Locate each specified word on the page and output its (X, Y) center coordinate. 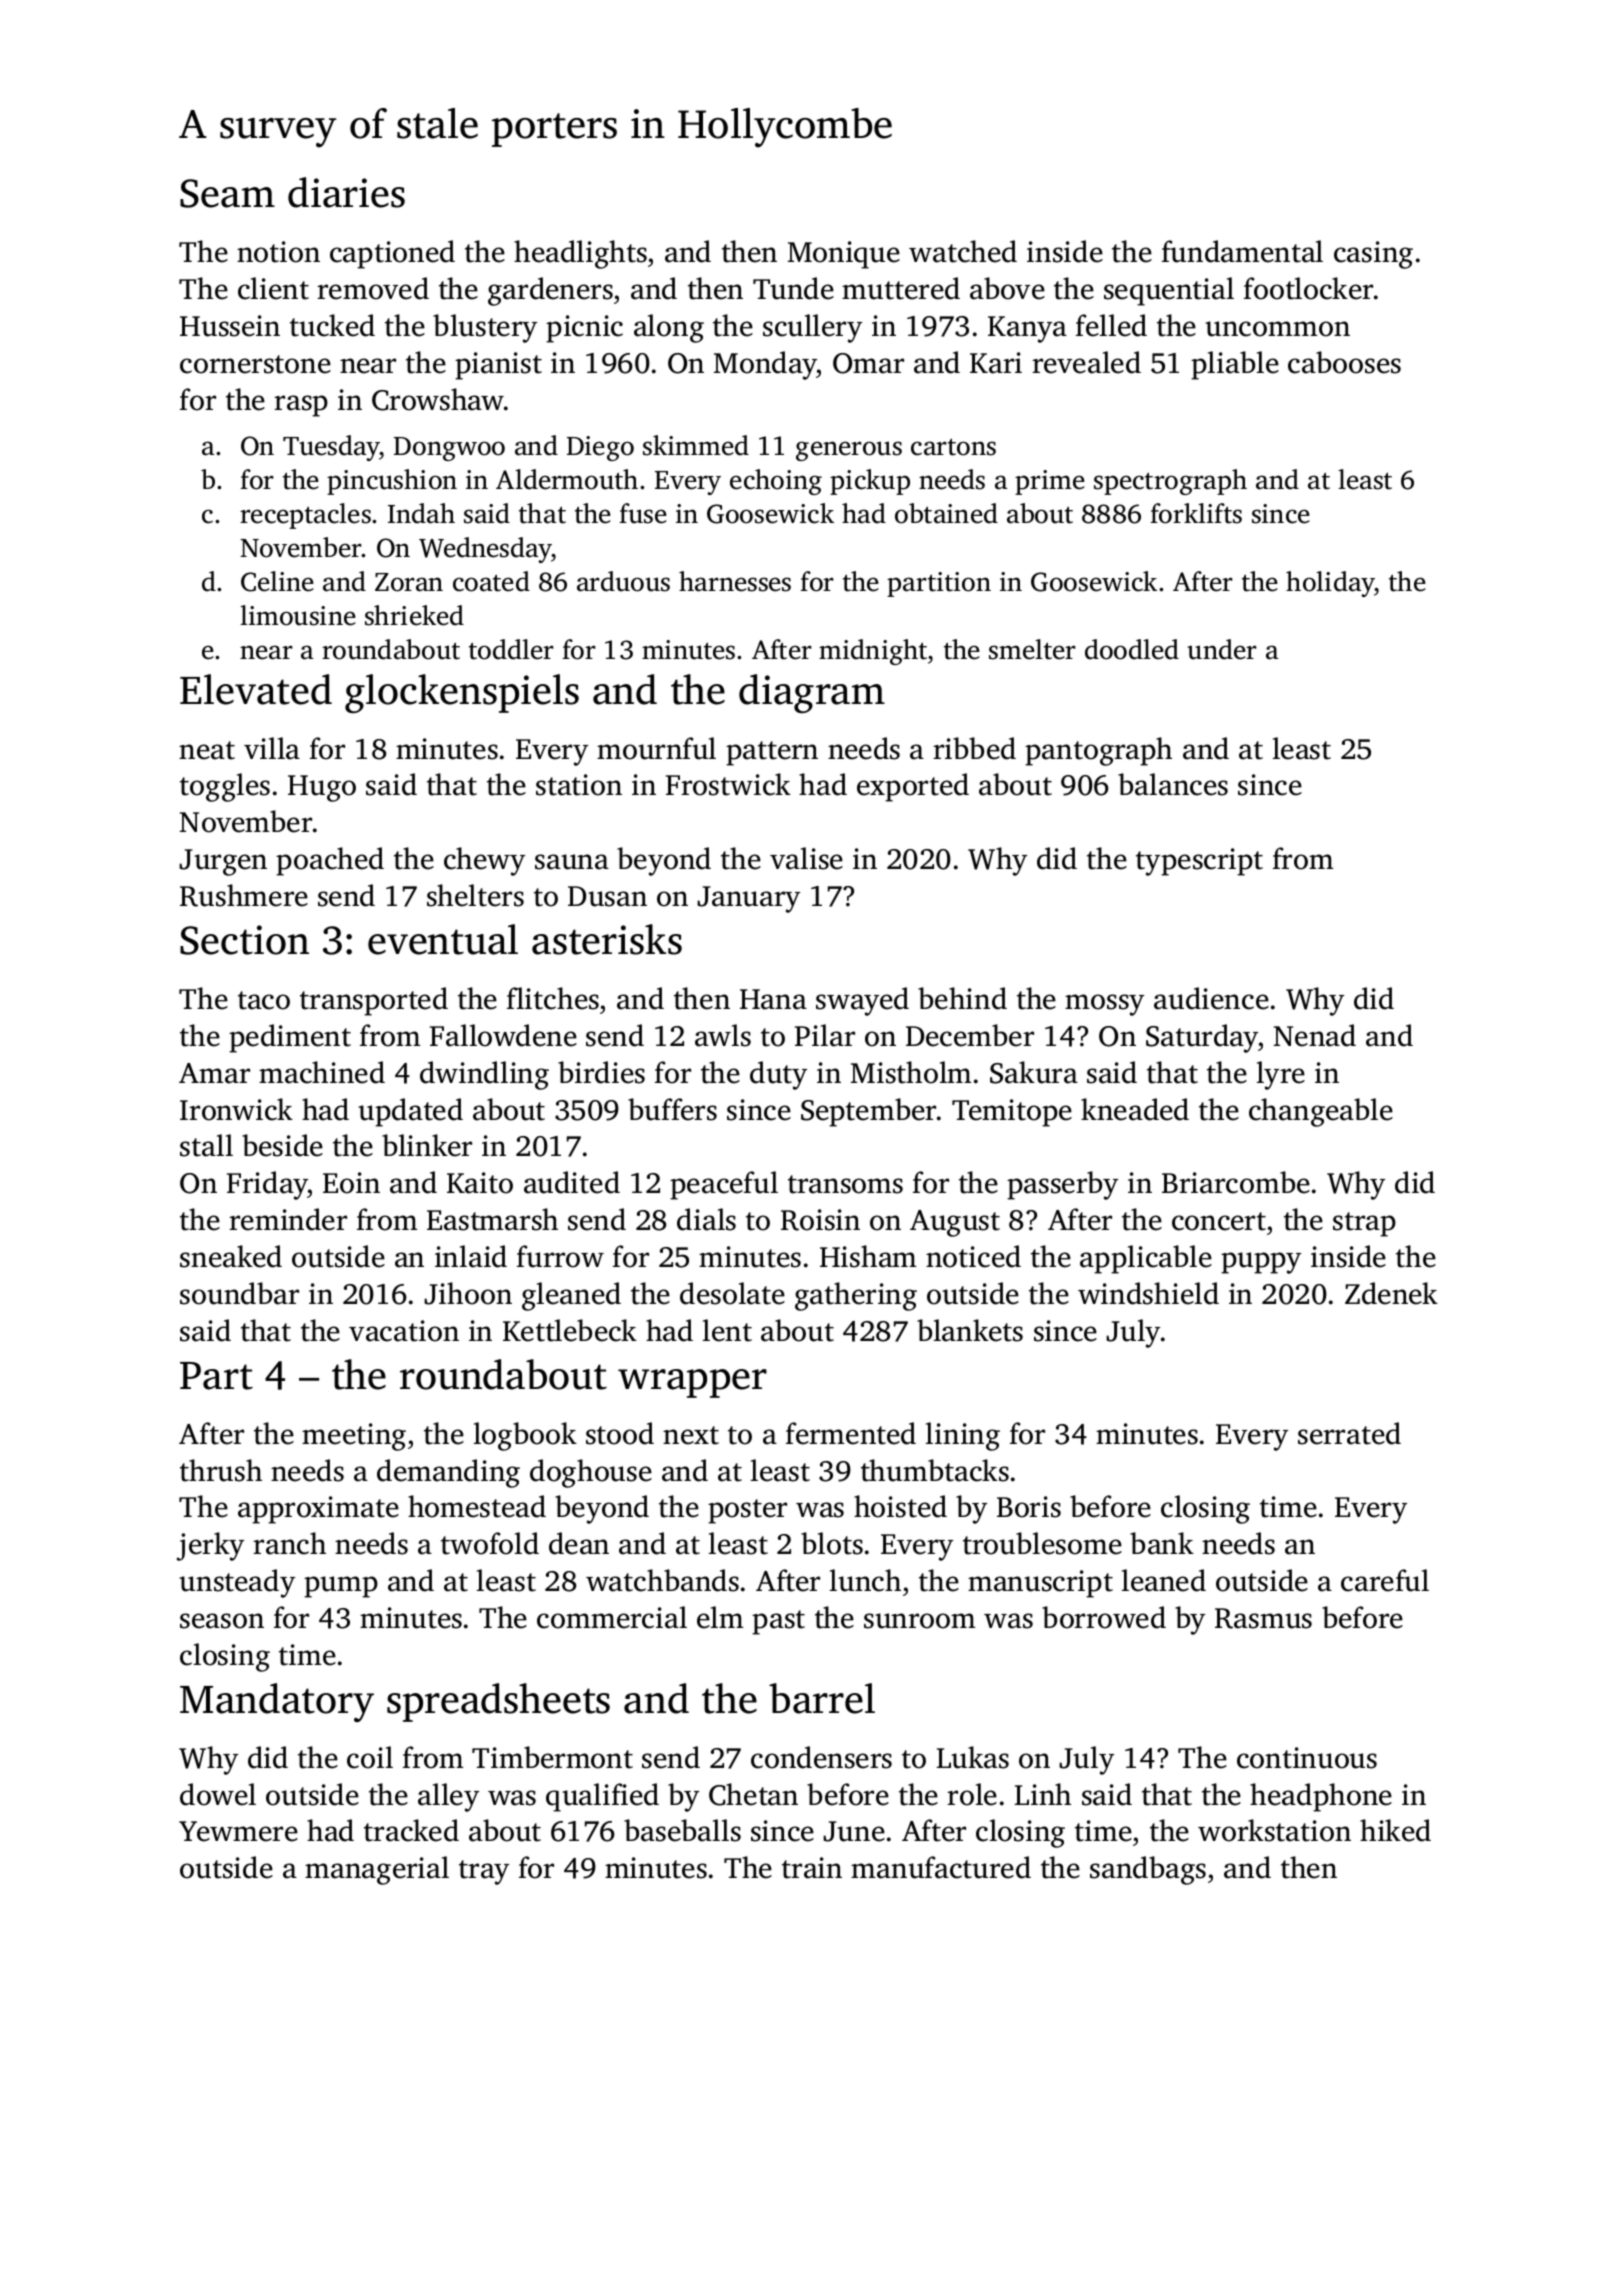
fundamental (1242, 251)
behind (962, 998)
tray (484, 1872)
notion (278, 252)
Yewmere (238, 1831)
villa (272, 748)
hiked (1395, 1830)
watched (963, 251)
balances (1173, 784)
